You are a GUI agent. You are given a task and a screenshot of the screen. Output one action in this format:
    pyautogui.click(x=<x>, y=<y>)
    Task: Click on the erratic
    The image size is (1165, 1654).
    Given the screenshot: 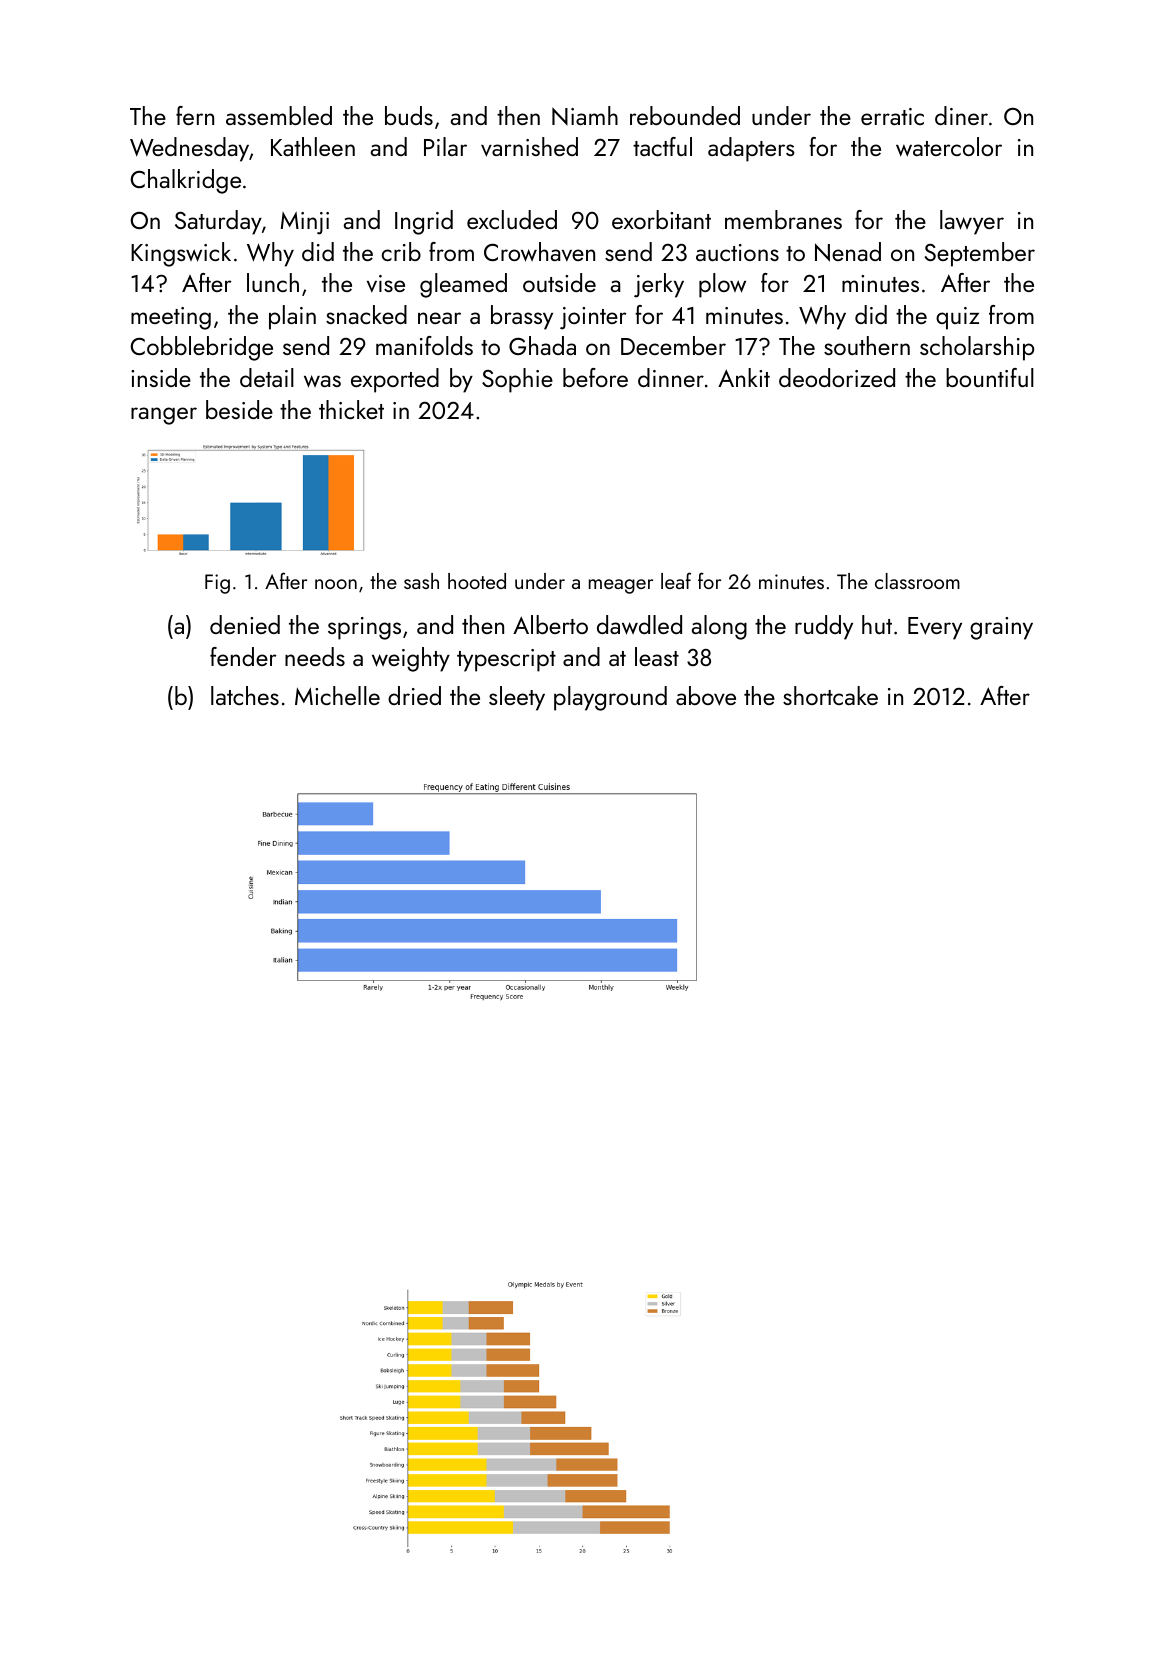 What is the action you would take?
    pyautogui.click(x=892, y=116)
